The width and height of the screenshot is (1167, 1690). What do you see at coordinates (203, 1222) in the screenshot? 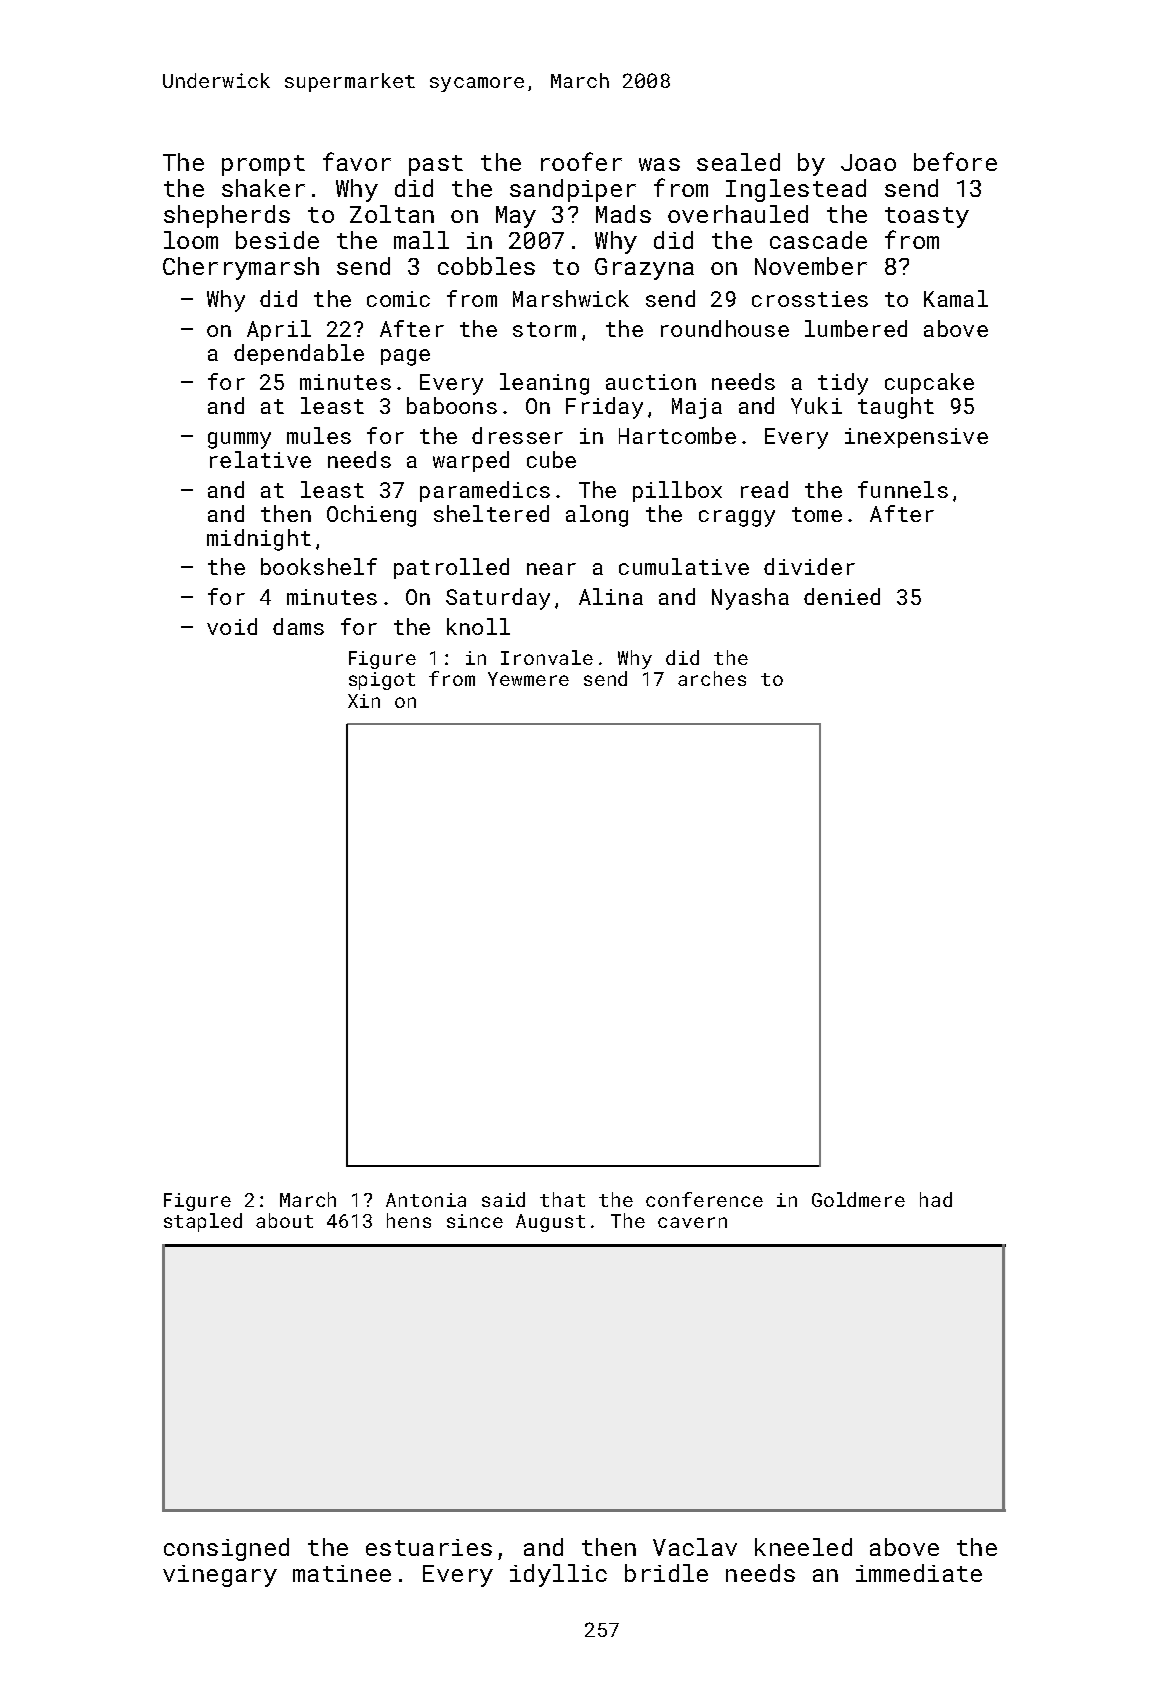
I see `stapled` at bounding box center [203, 1222].
